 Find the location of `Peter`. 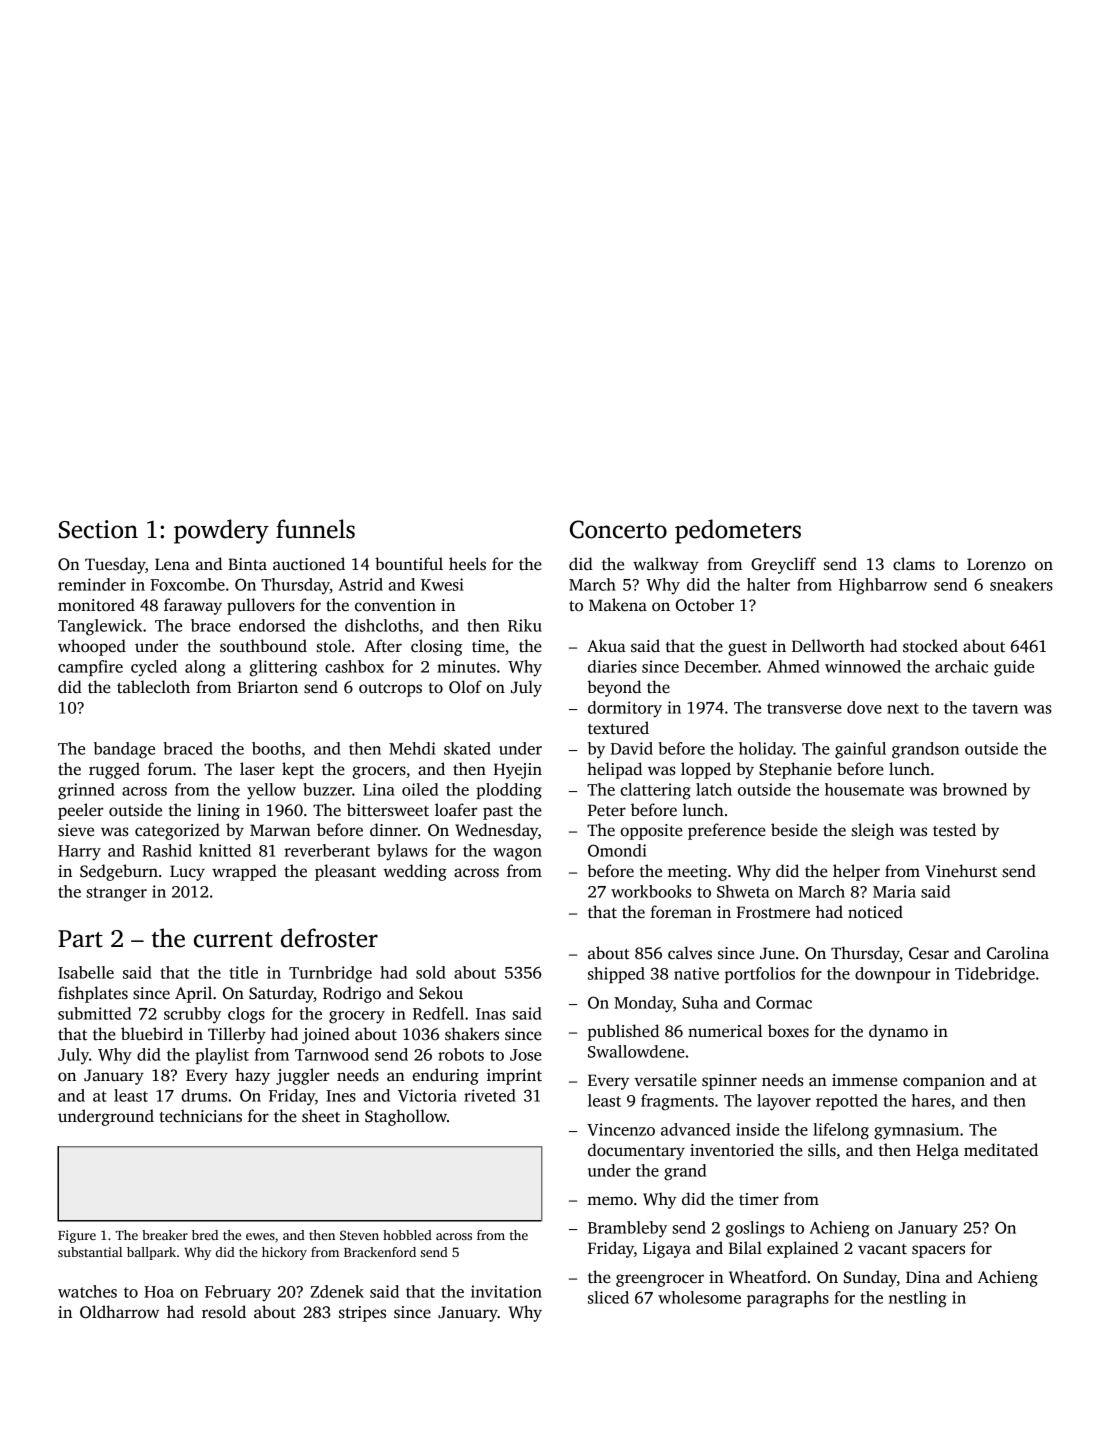

Peter is located at coordinates (607, 810).
